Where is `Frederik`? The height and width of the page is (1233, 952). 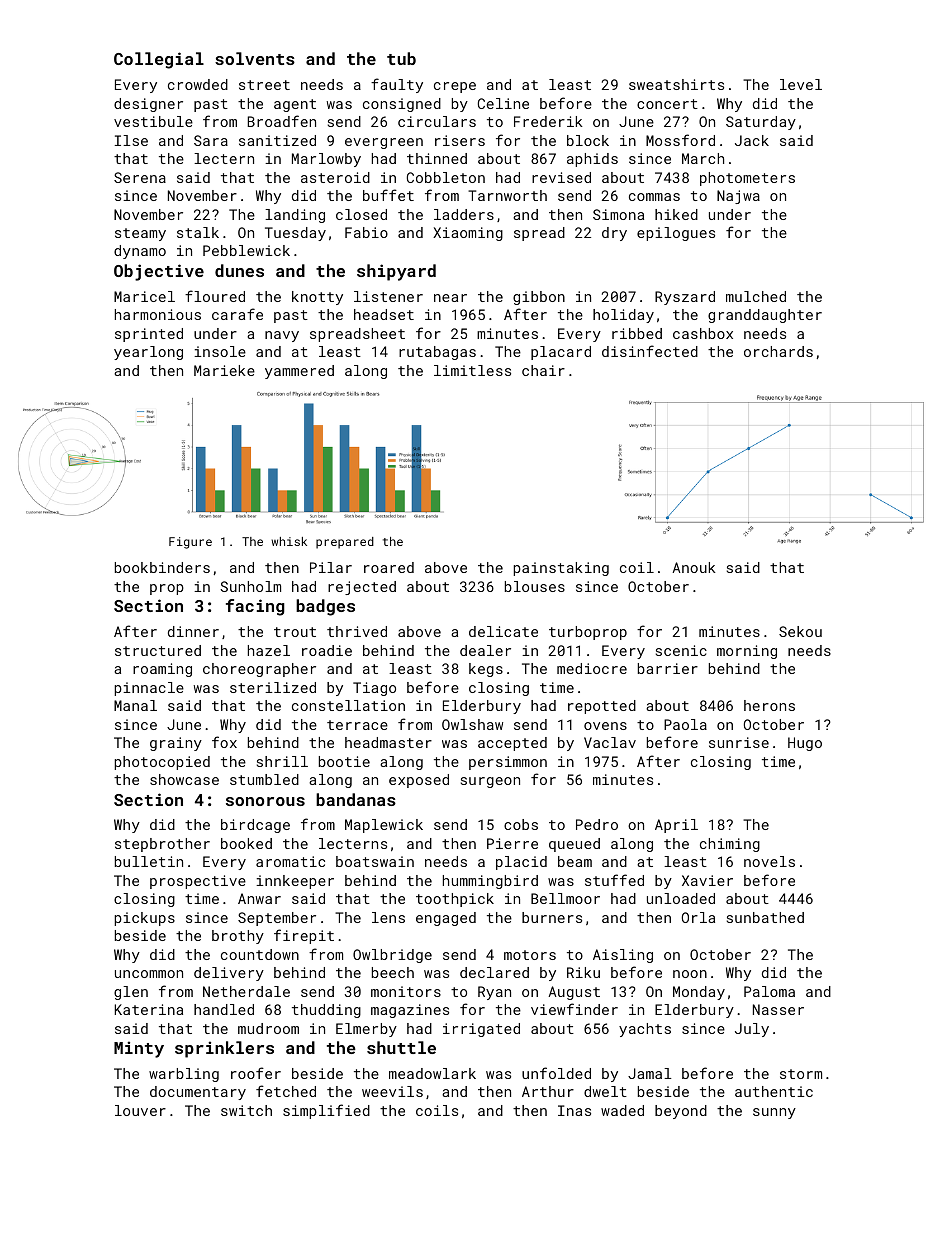 Frederik is located at coordinates (548, 121).
